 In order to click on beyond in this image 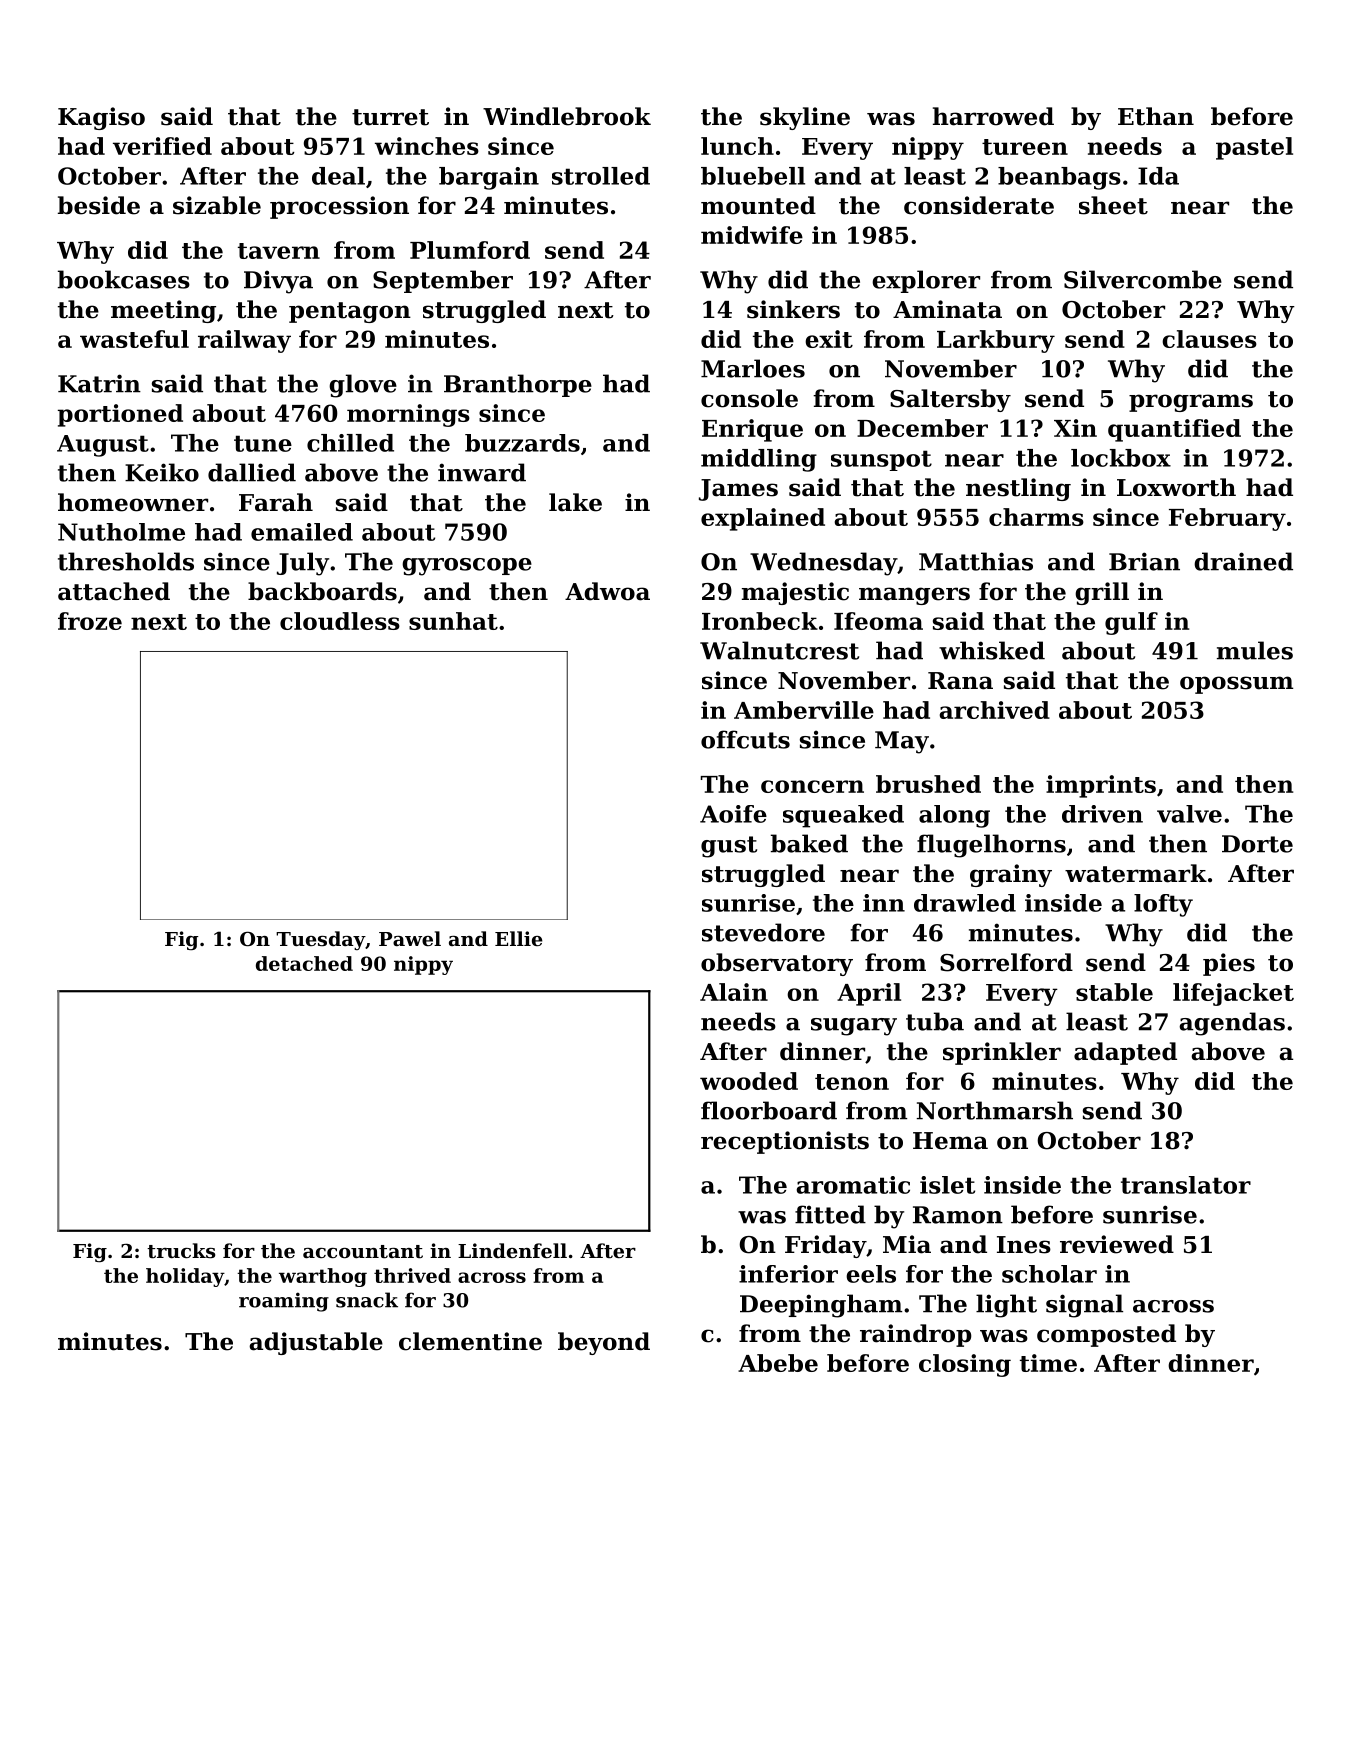, I will do `click(604, 1343)`.
